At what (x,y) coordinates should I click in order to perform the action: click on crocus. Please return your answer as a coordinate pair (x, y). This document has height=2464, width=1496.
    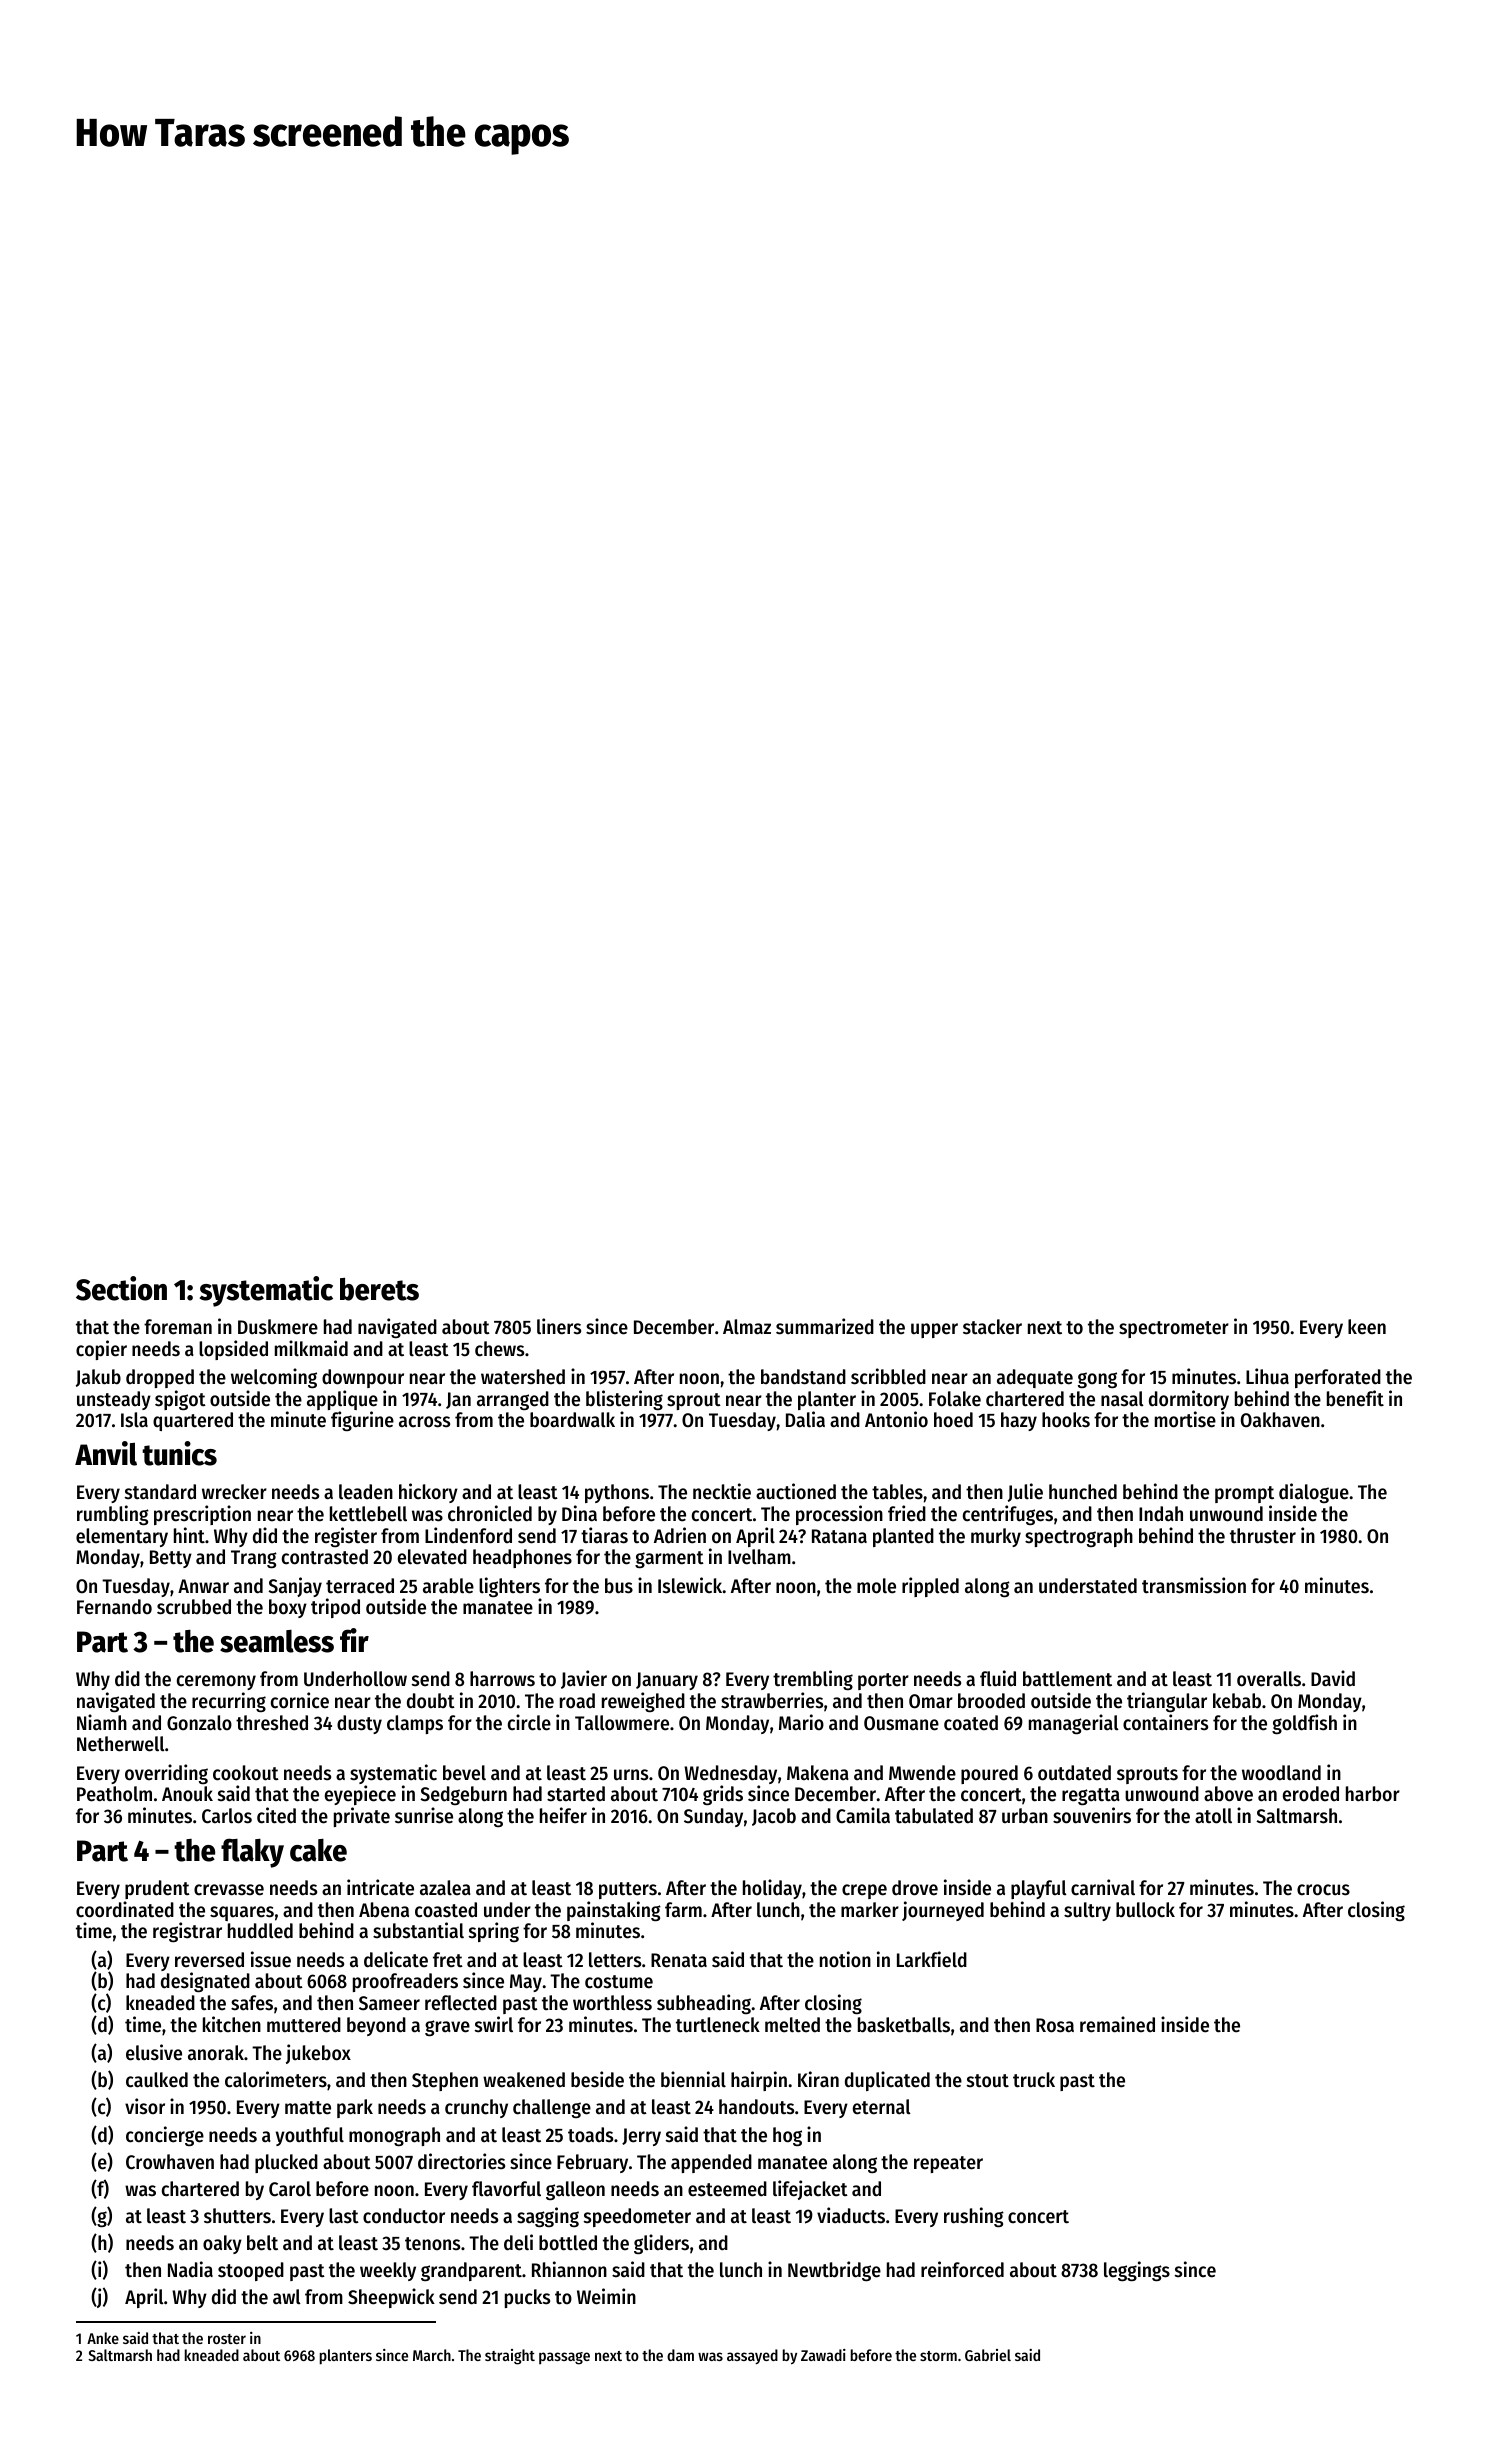
    Looking at the image, I should click on (1323, 1890).
